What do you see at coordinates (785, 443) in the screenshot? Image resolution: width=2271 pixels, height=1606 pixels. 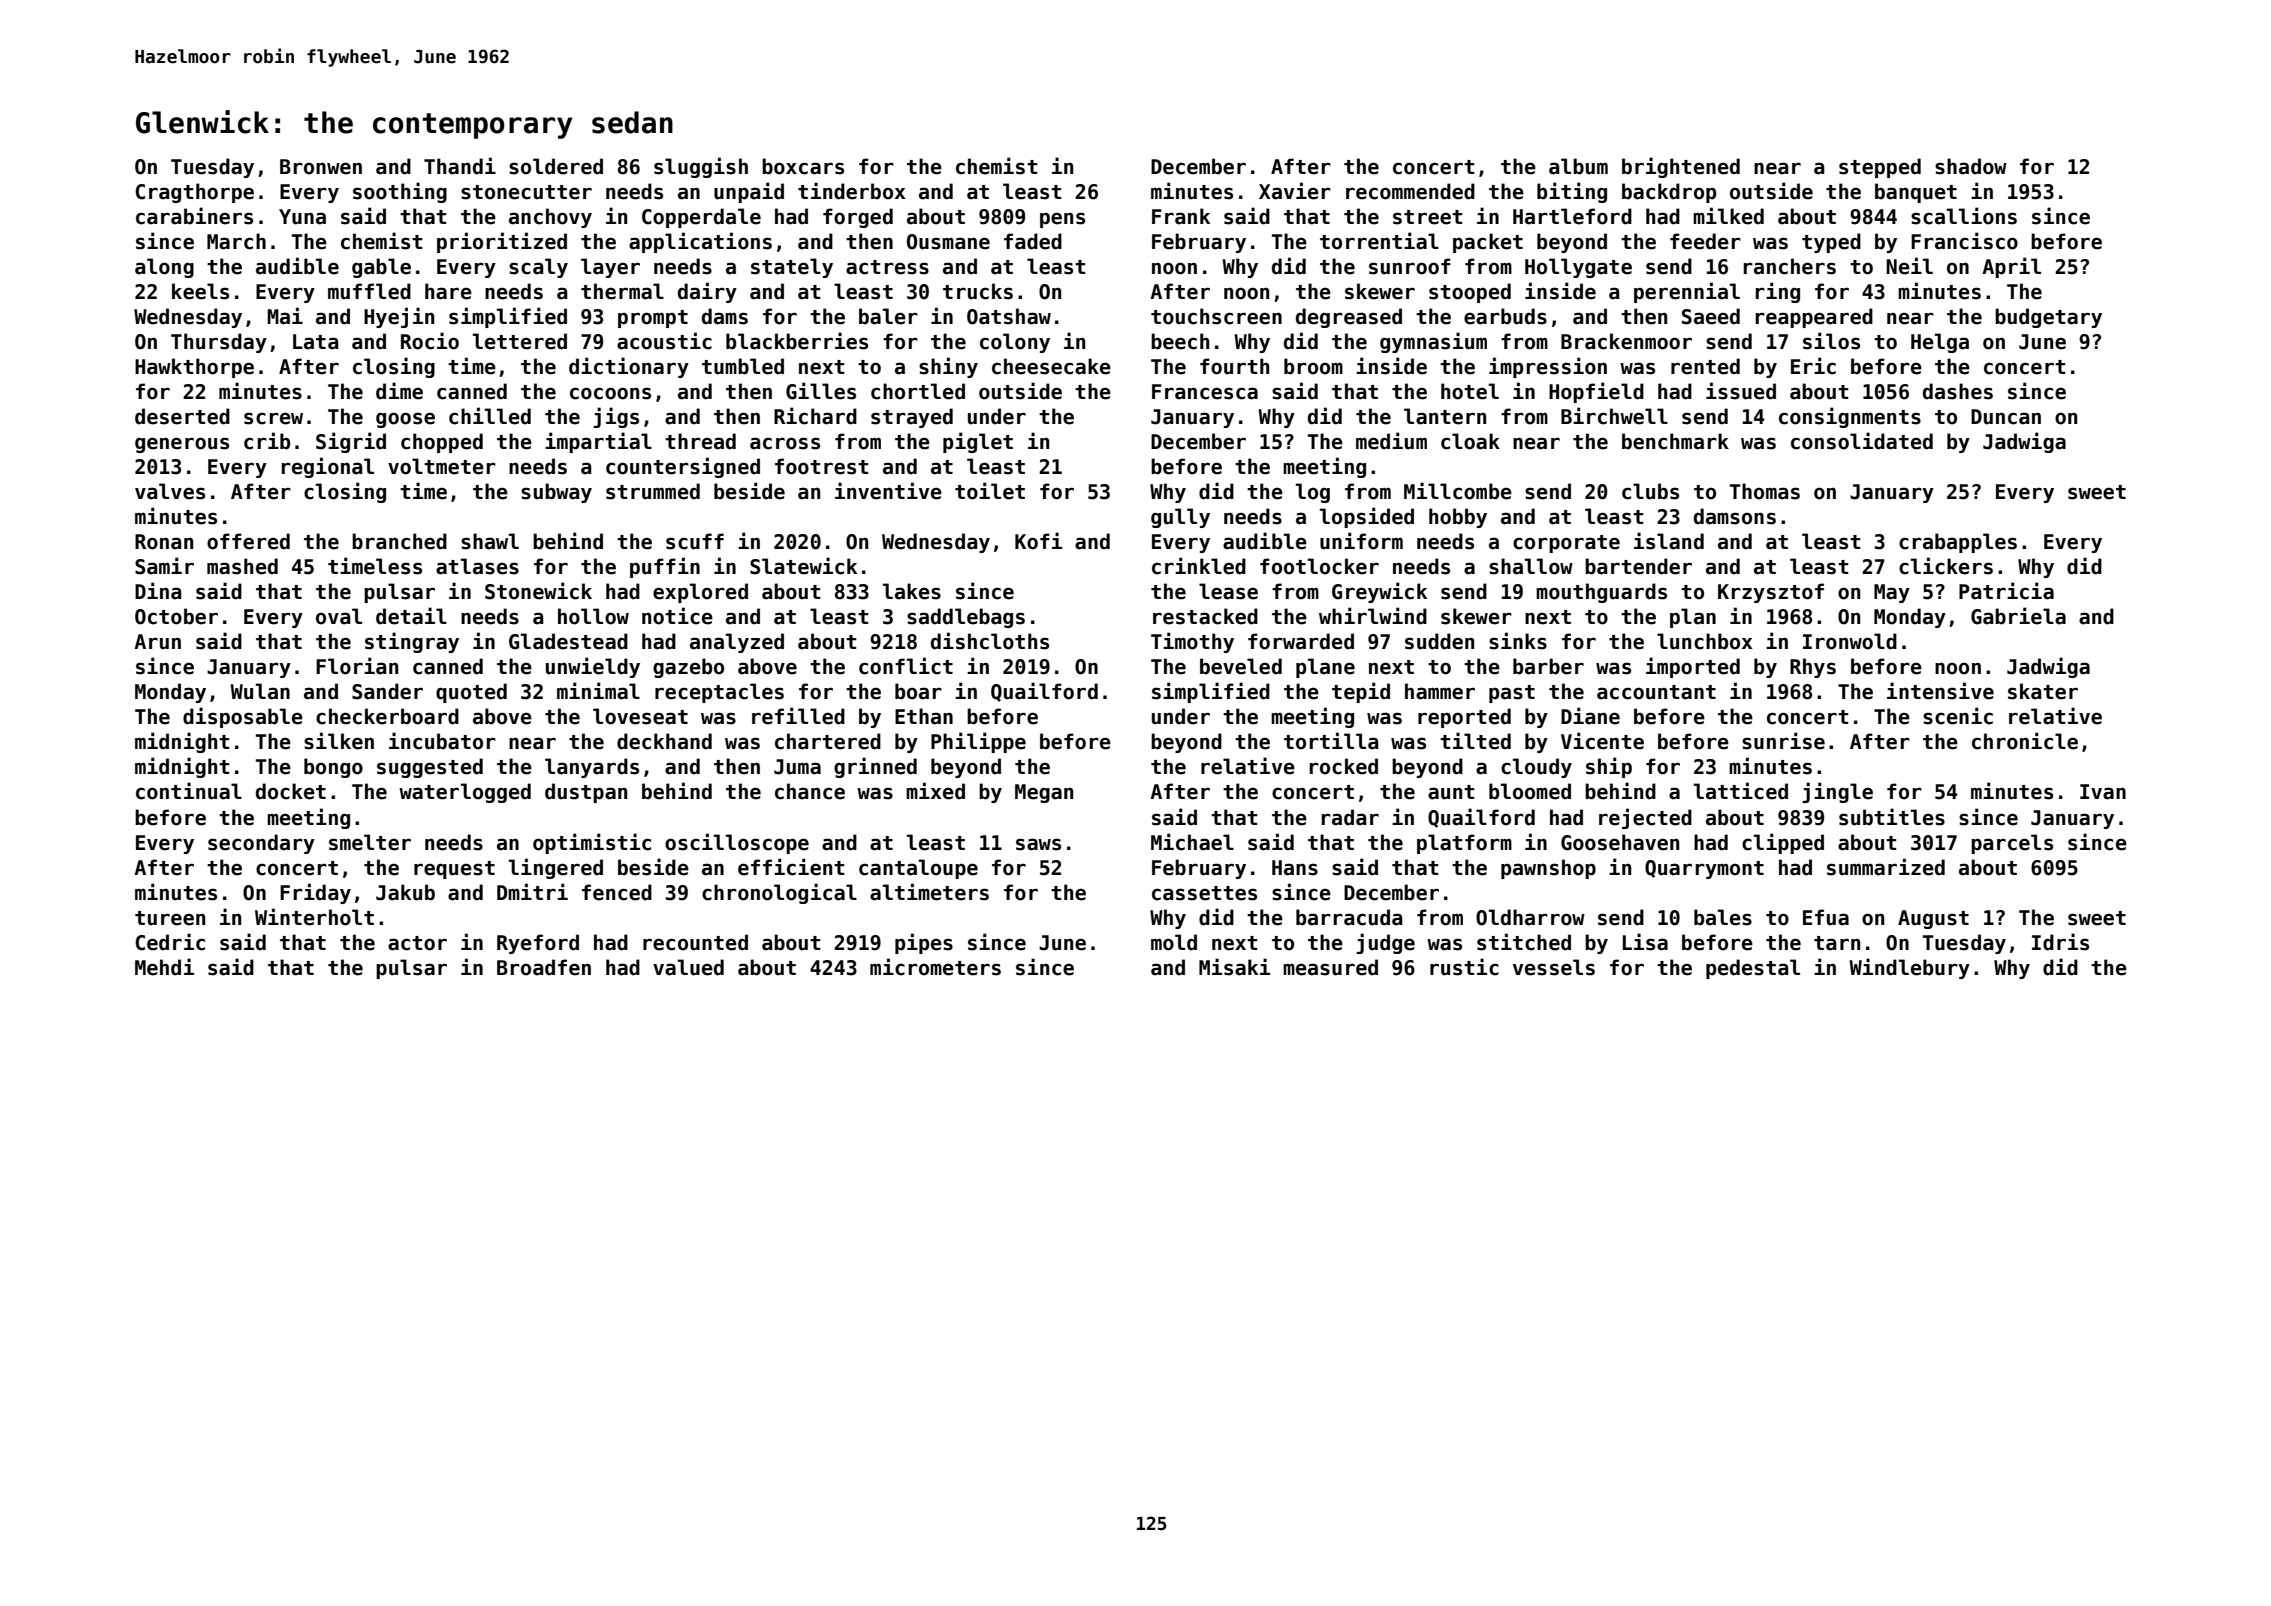 I see `across` at bounding box center [785, 443].
